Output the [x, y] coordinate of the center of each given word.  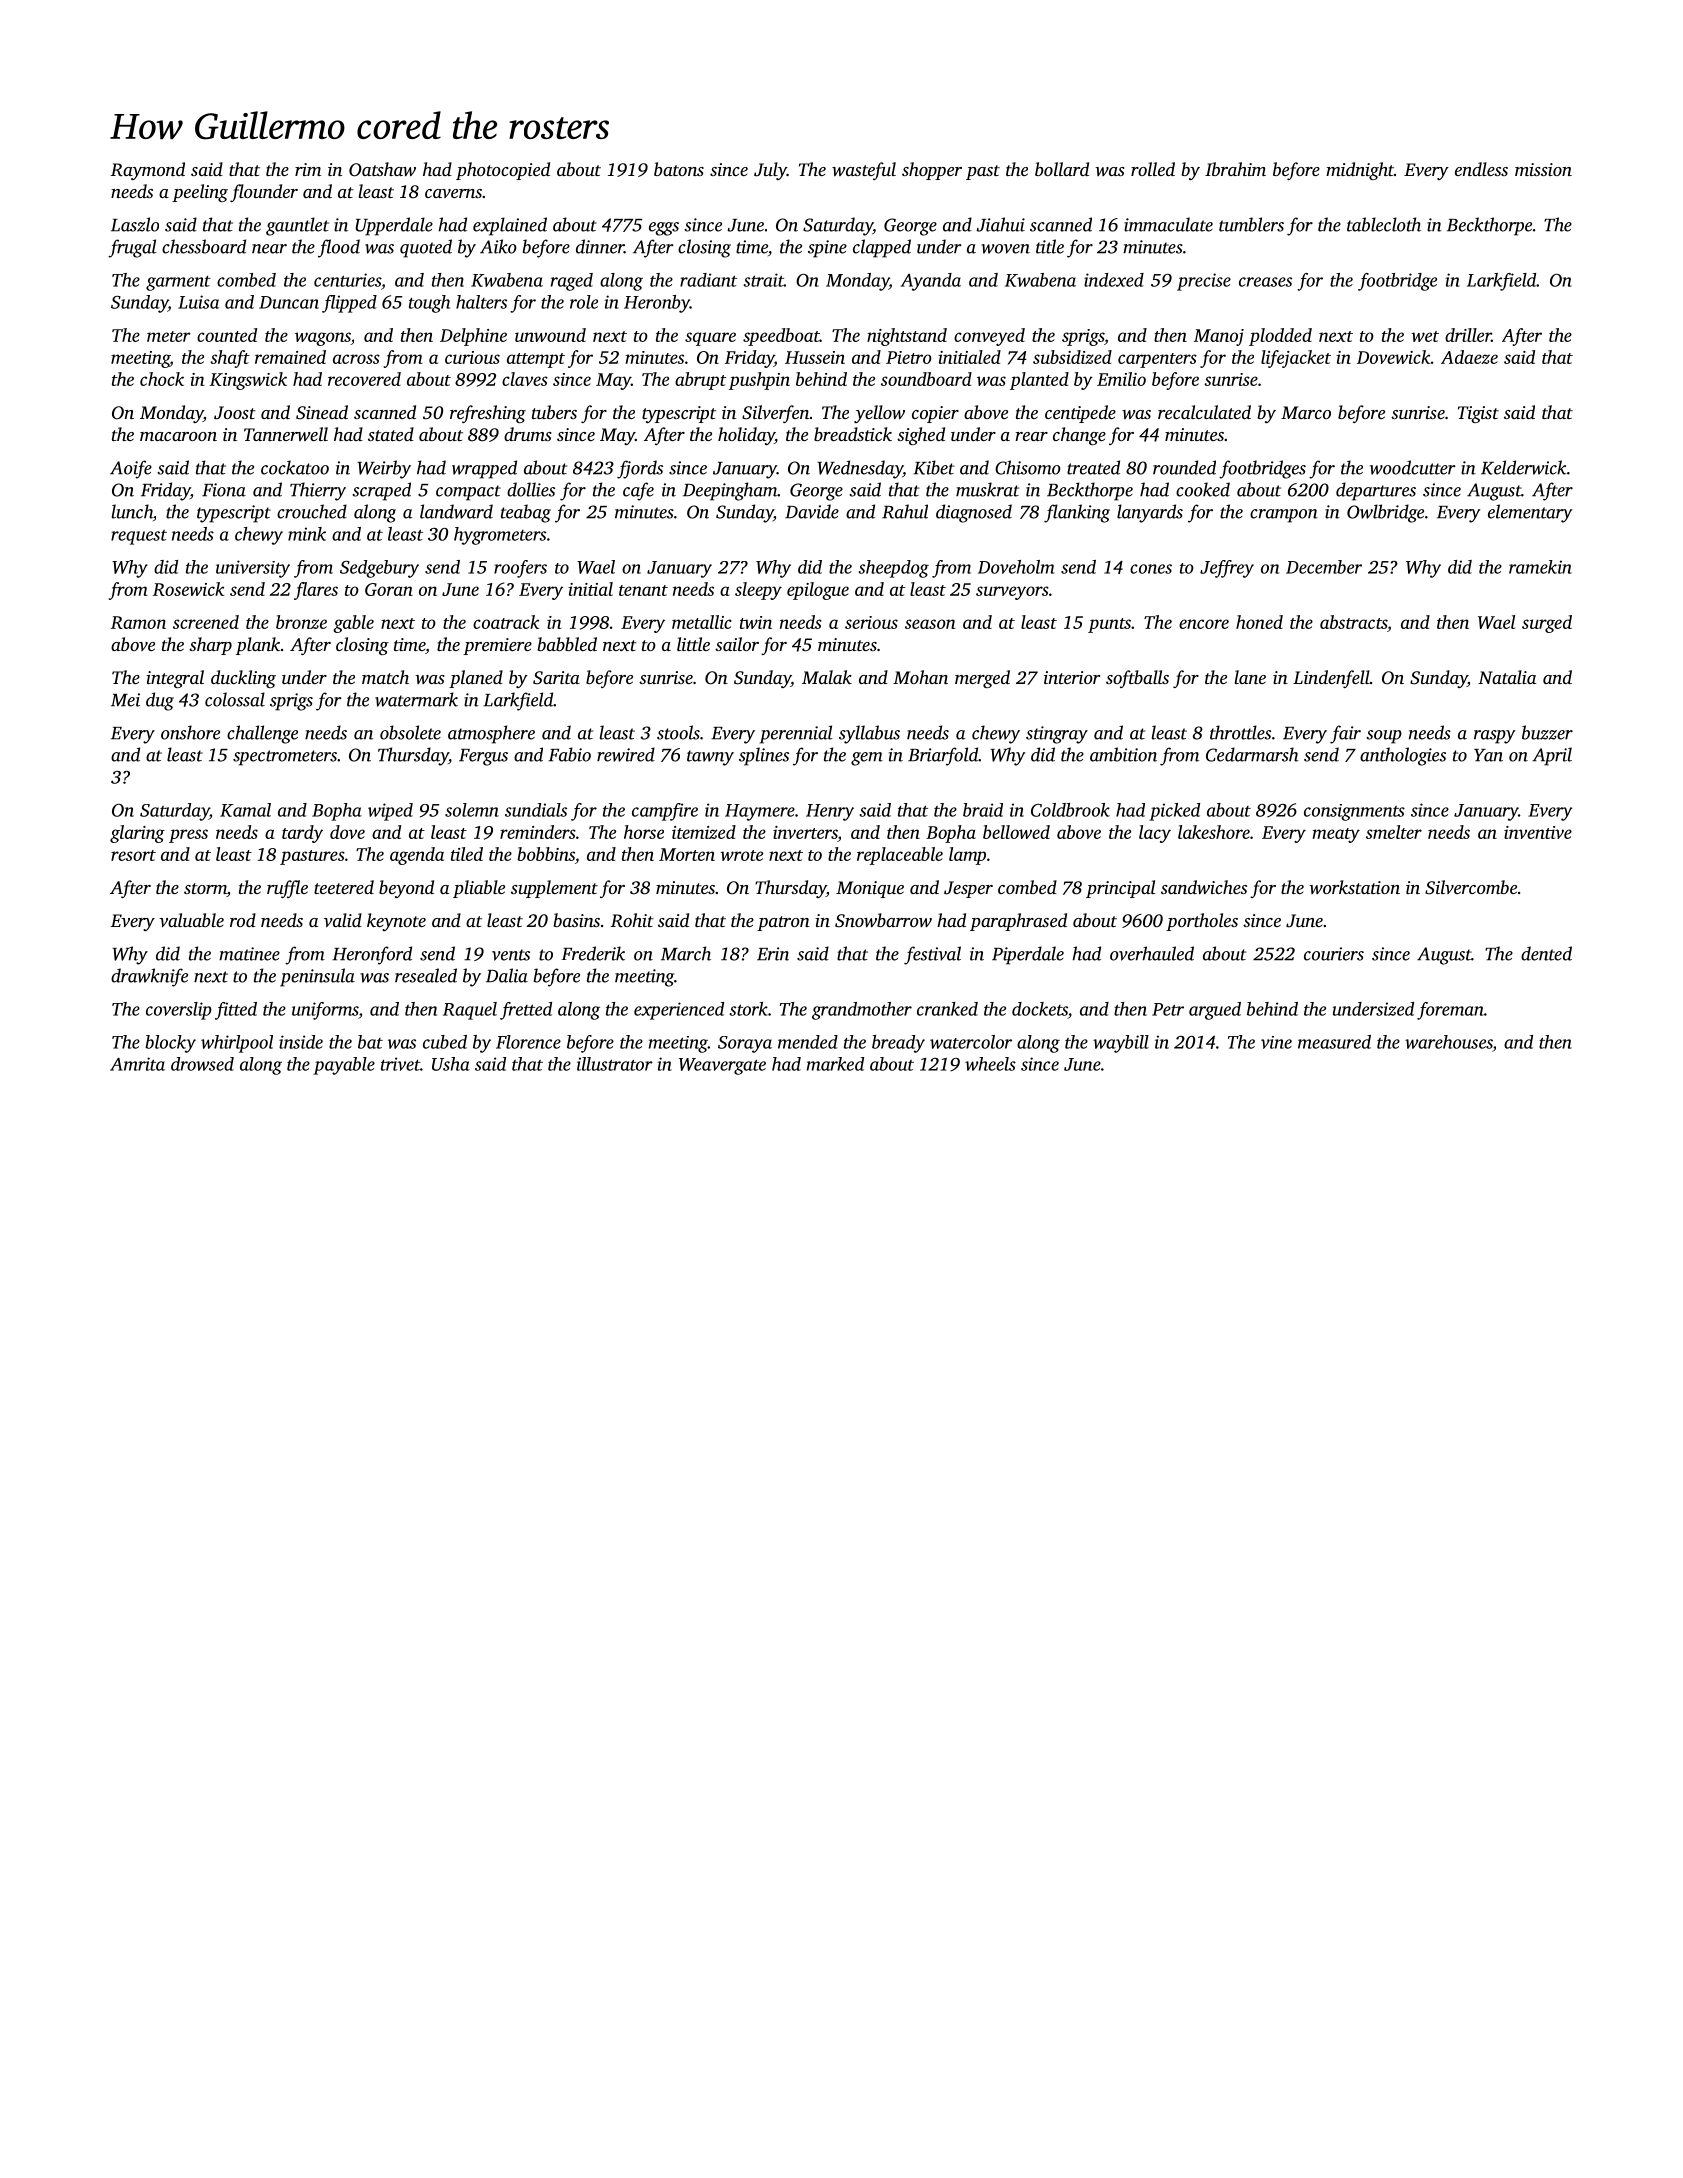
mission [1543, 169]
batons [679, 169]
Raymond [148, 171]
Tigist [1478, 414]
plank [258, 646]
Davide [812, 511]
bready [898, 1044]
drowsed [202, 1064]
